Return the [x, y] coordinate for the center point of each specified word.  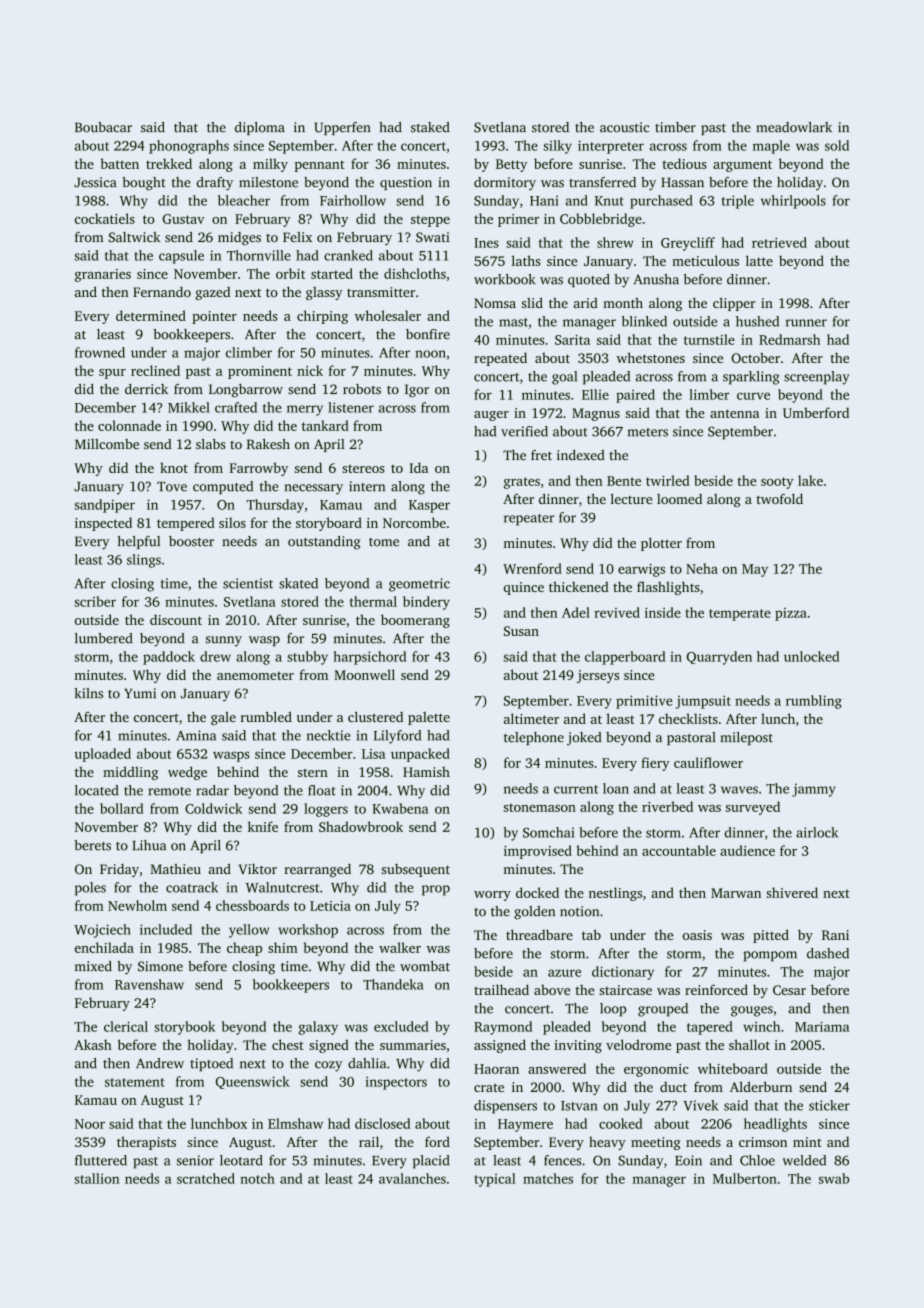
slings [144, 561]
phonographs [189, 147]
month [623, 303]
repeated [500, 359]
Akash [93, 1044]
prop [436, 890]
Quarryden [719, 658]
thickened [579, 586]
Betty [511, 165]
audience [747, 850]
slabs [211, 444]
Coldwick [213, 808]
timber [675, 127]
